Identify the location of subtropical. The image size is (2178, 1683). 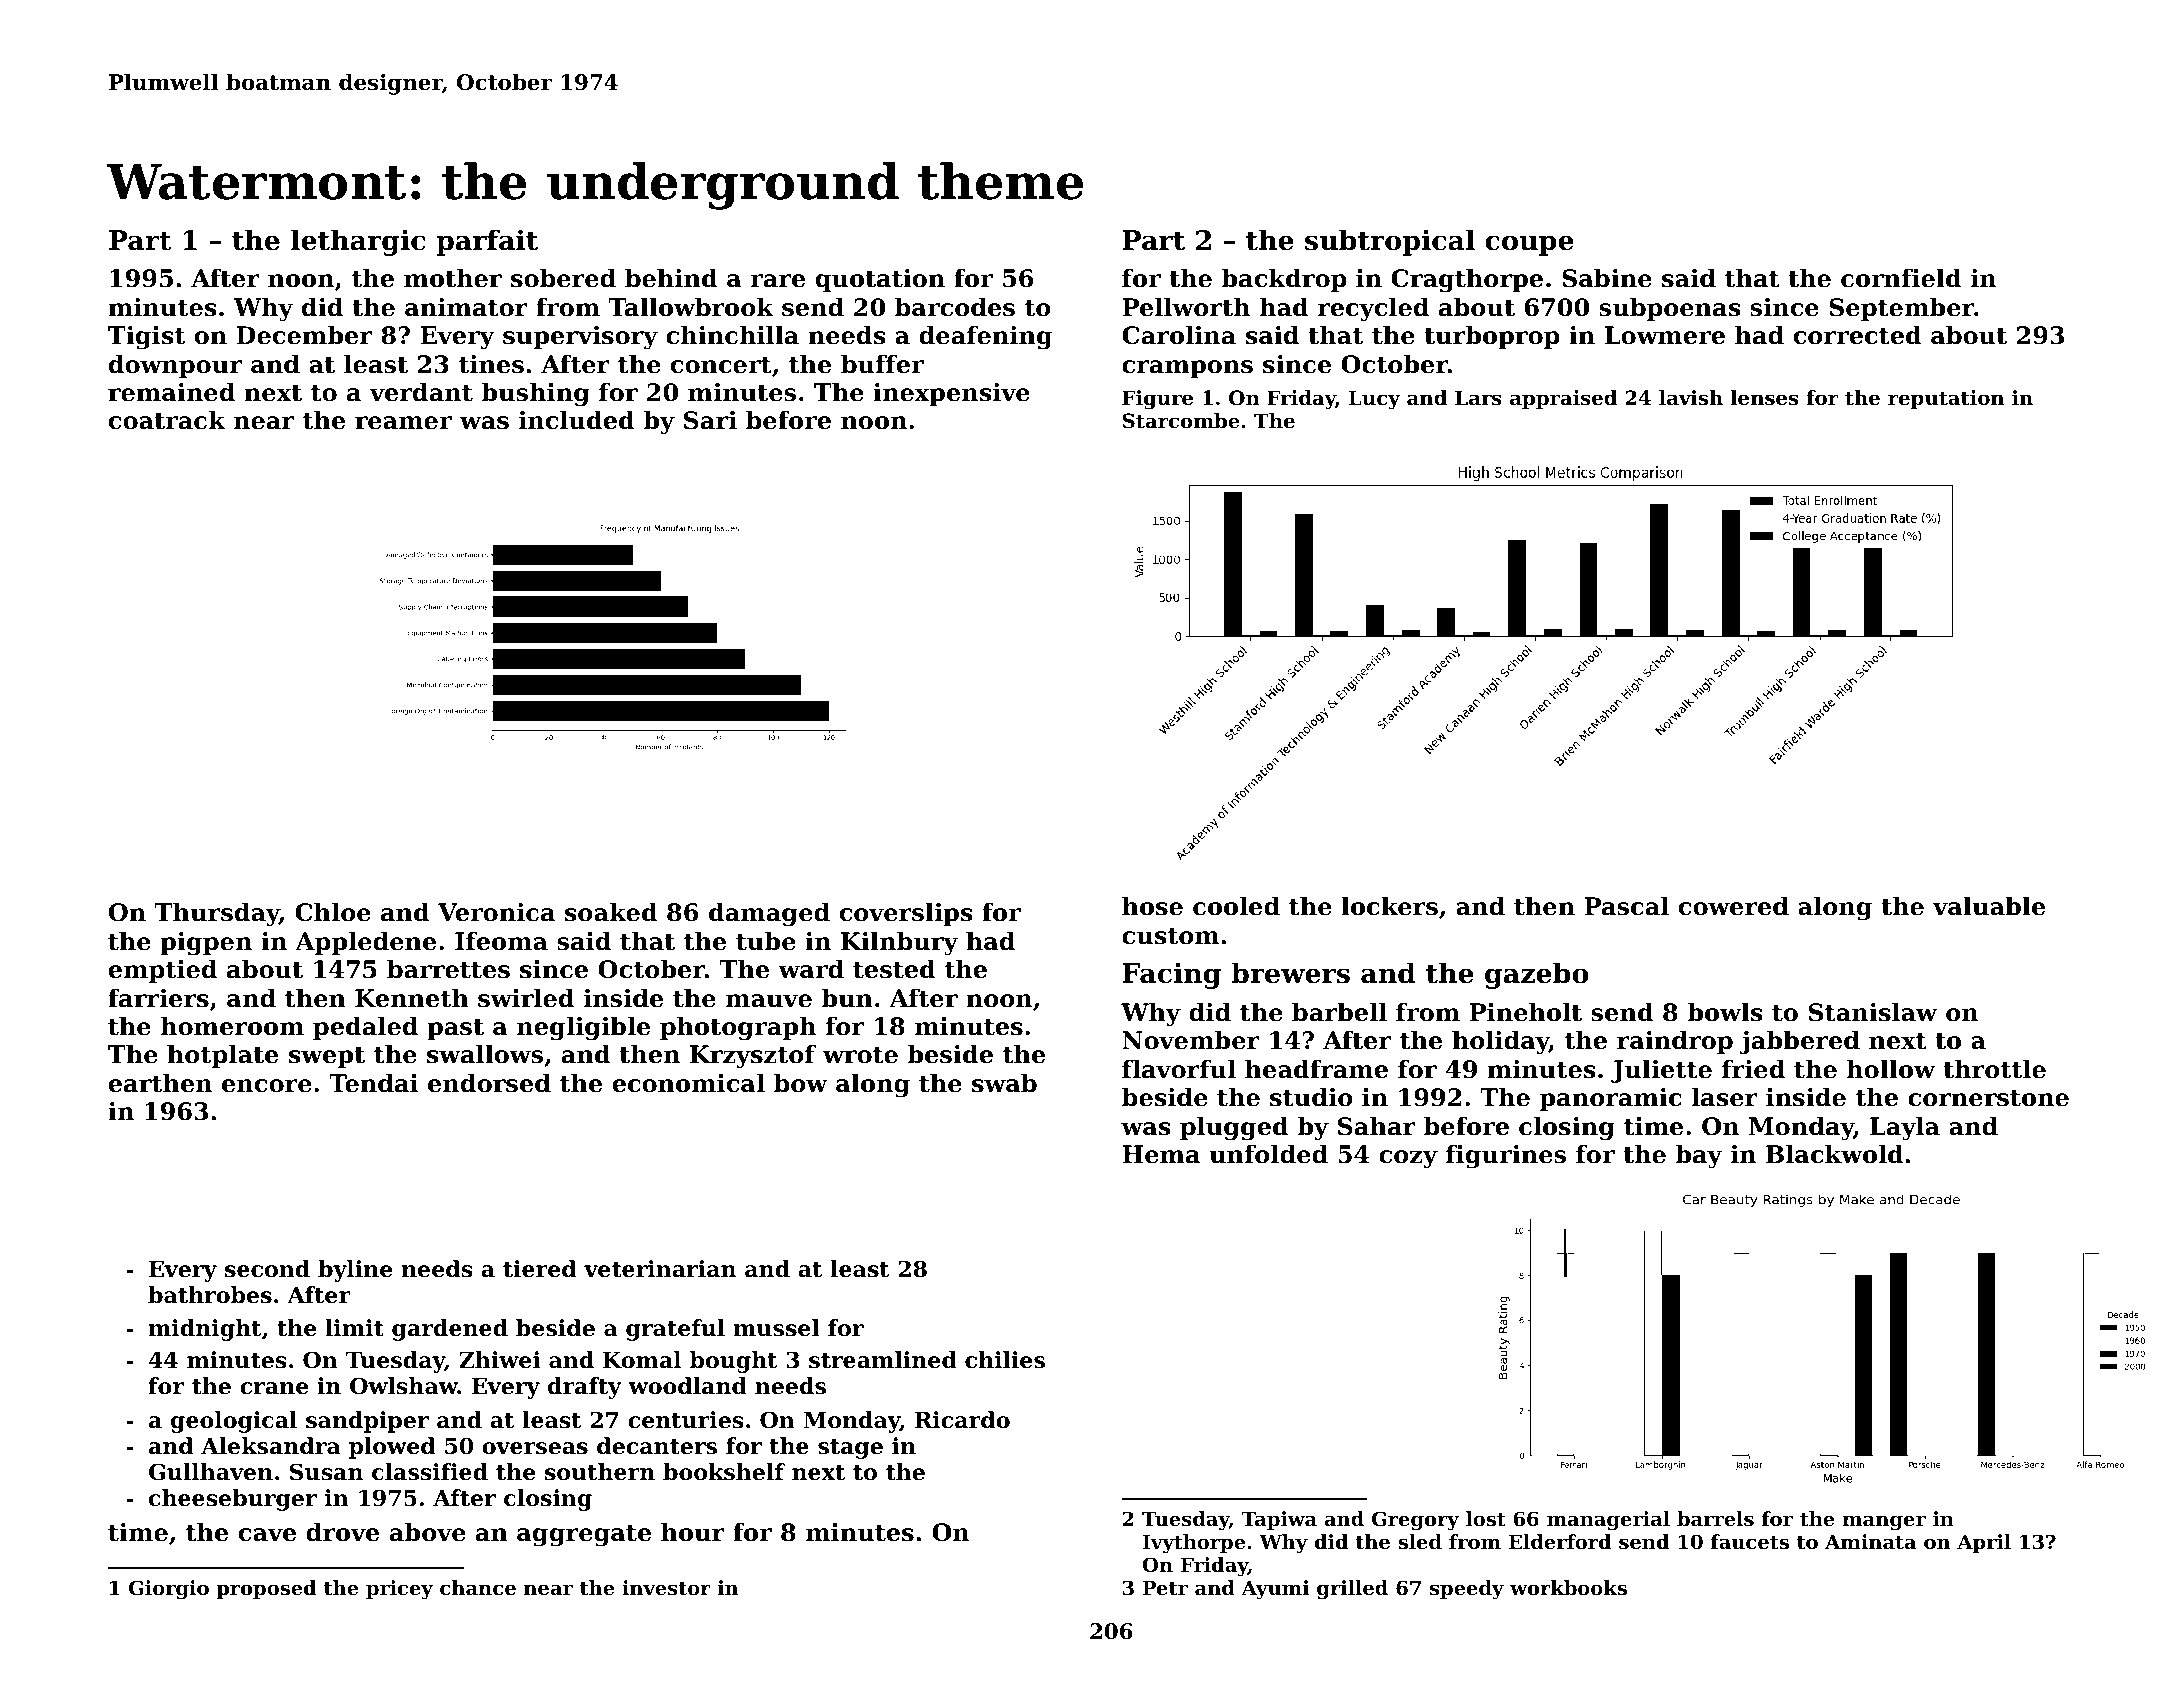
(1390, 242).
